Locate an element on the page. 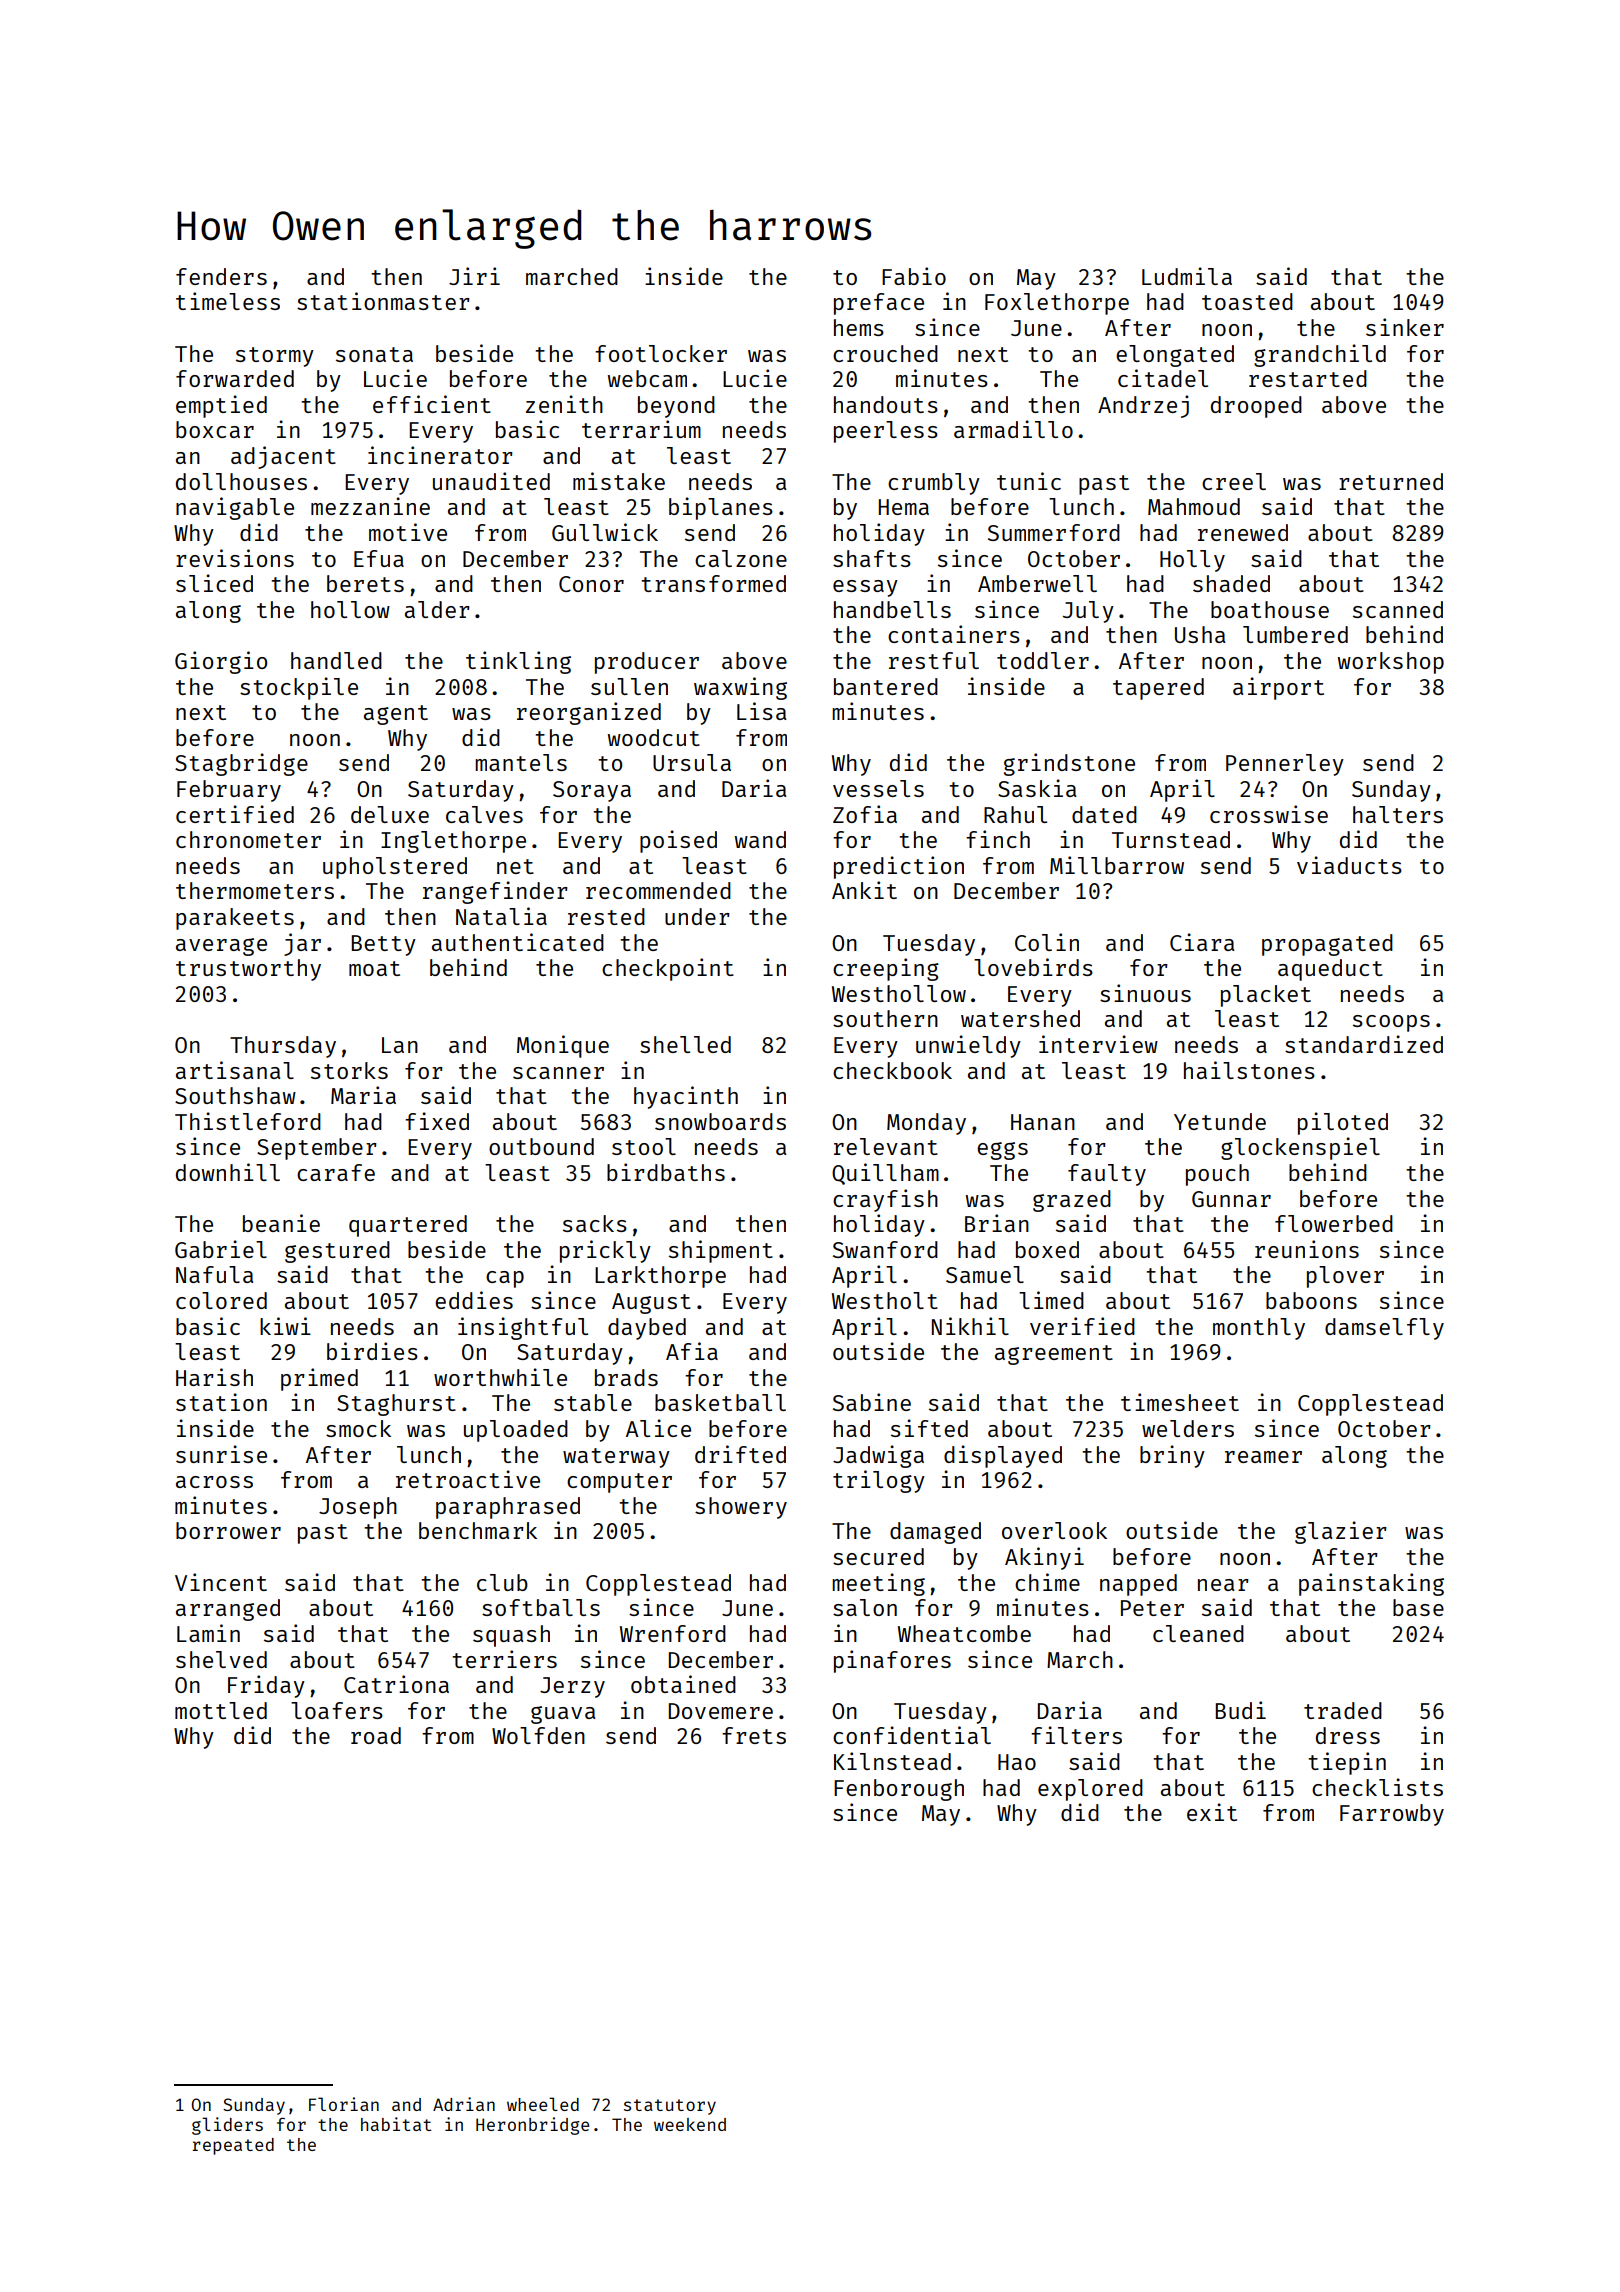 This image has width=1620, height=2292. Andrzej is located at coordinates (1143, 406).
